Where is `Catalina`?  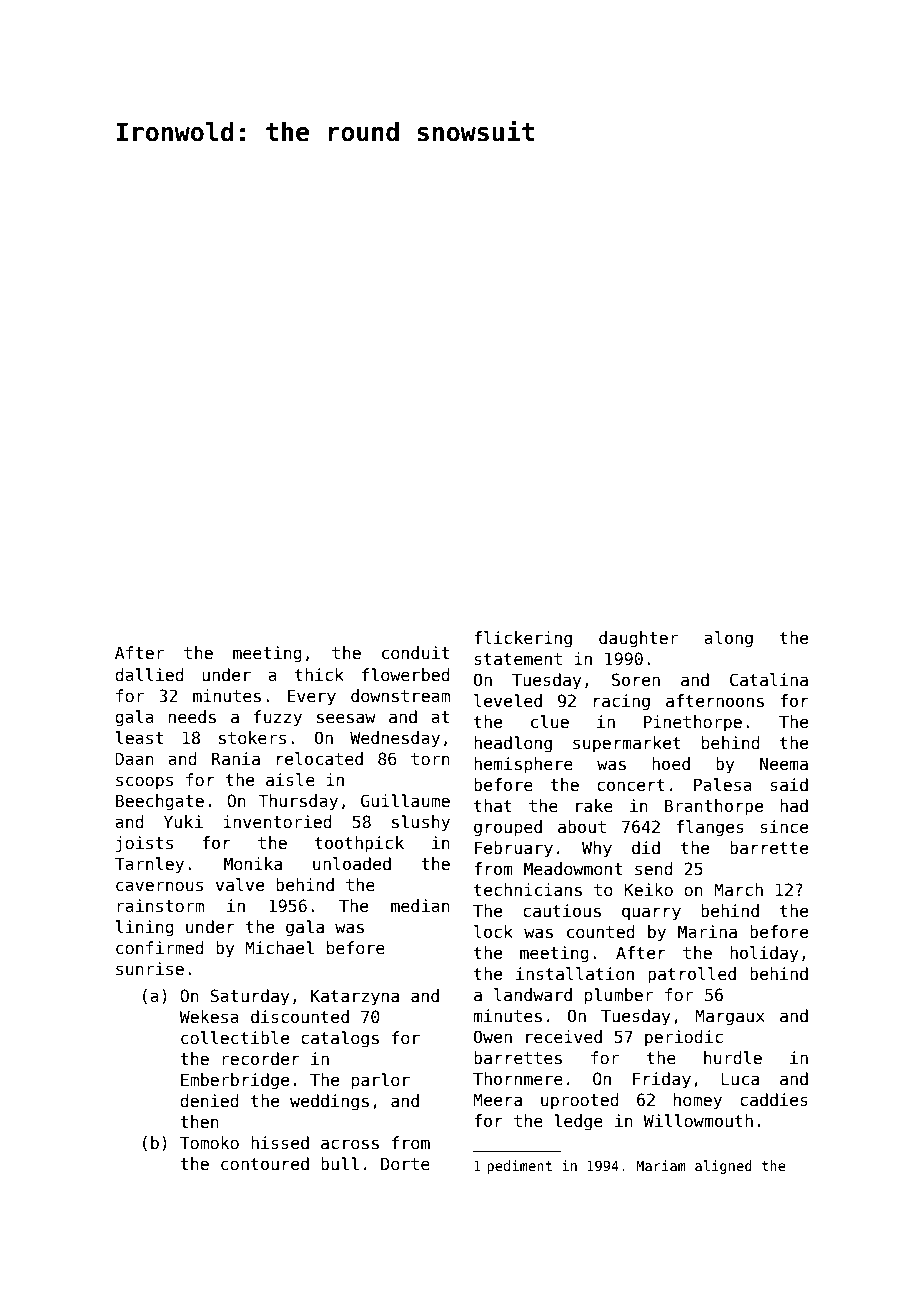
Catalina is located at coordinates (769, 680).
